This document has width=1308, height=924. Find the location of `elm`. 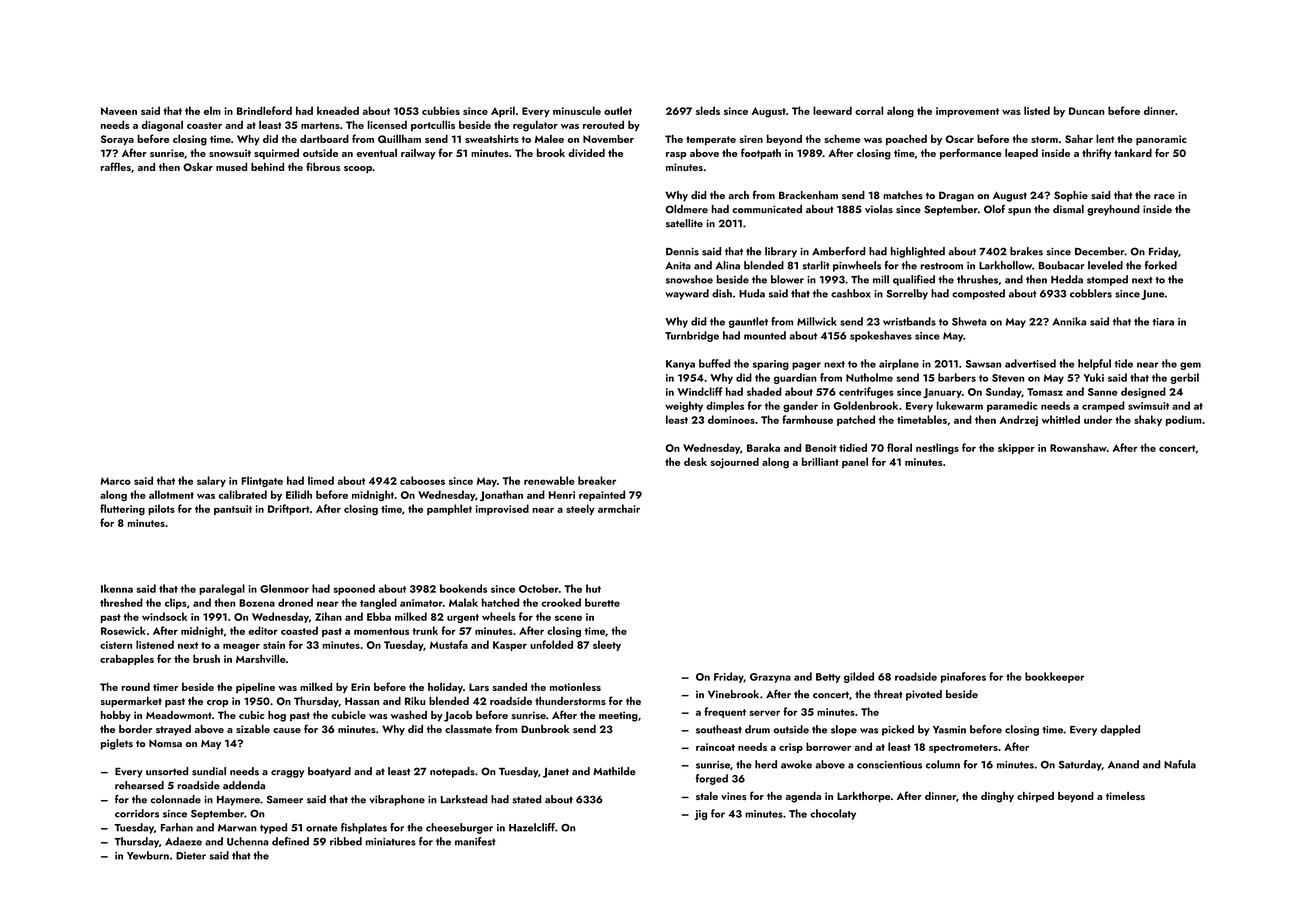

elm is located at coordinates (212, 110).
